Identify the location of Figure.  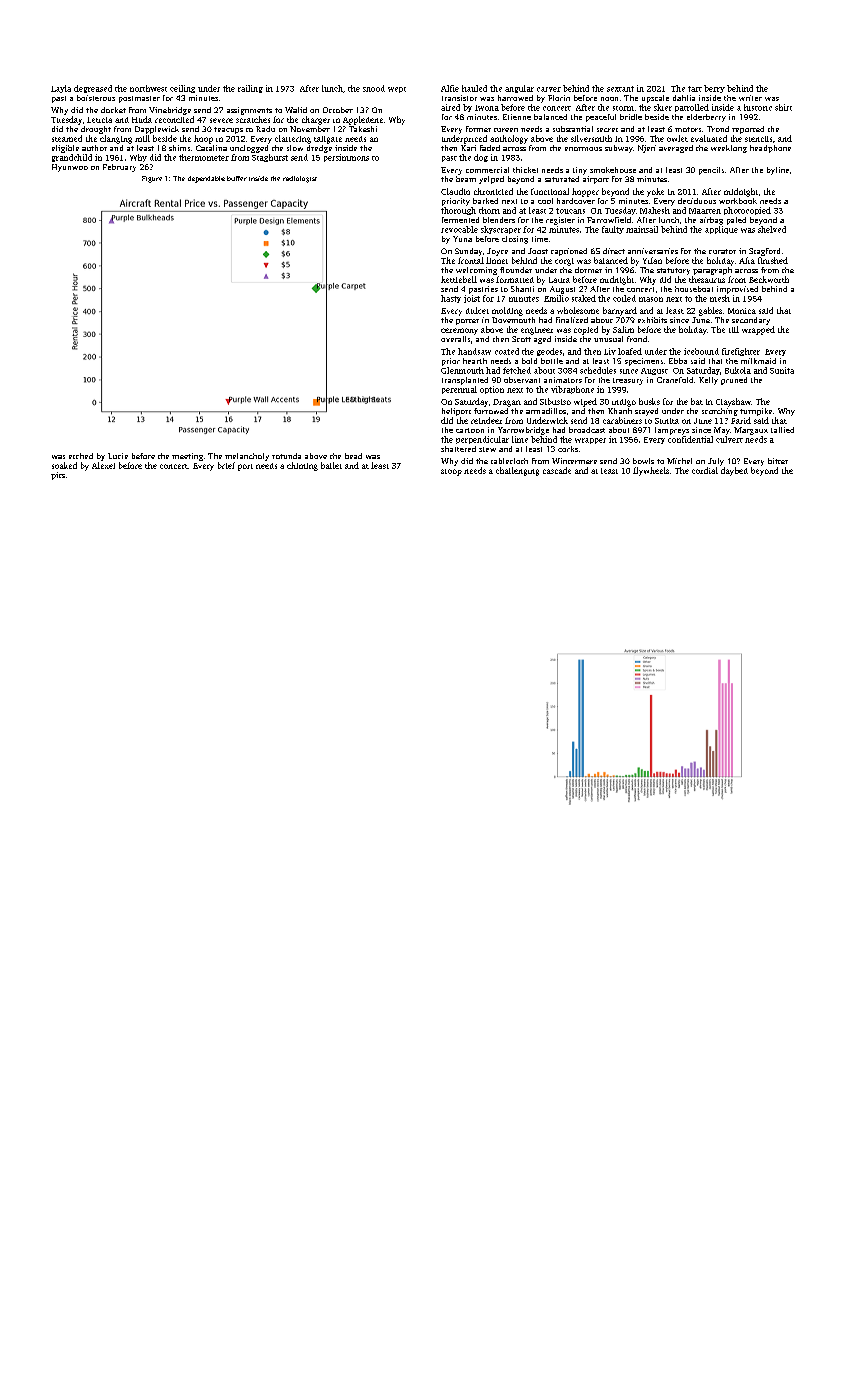
(152, 179).
